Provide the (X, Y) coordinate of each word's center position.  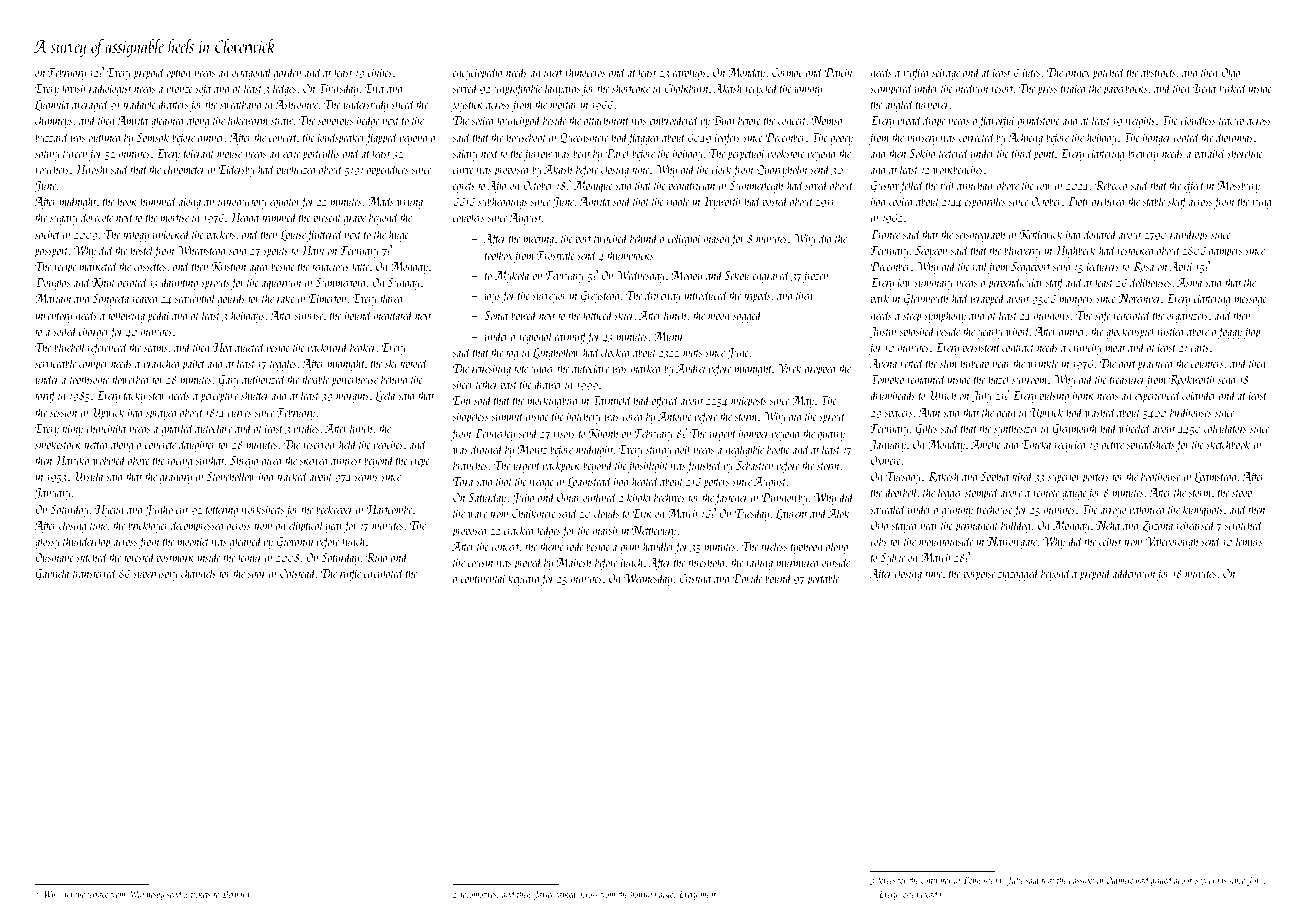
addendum (1133, 573)
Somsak (153, 137)
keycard (524, 579)
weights (1140, 121)
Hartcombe (389, 509)
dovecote (97, 217)
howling (643, 895)
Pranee (885, 234)
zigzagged (1018, 574)
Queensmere (584, 138)
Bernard (236, 894)
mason (717, 240)
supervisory (155, 575)
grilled (1161, 881)
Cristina (695, 578)
